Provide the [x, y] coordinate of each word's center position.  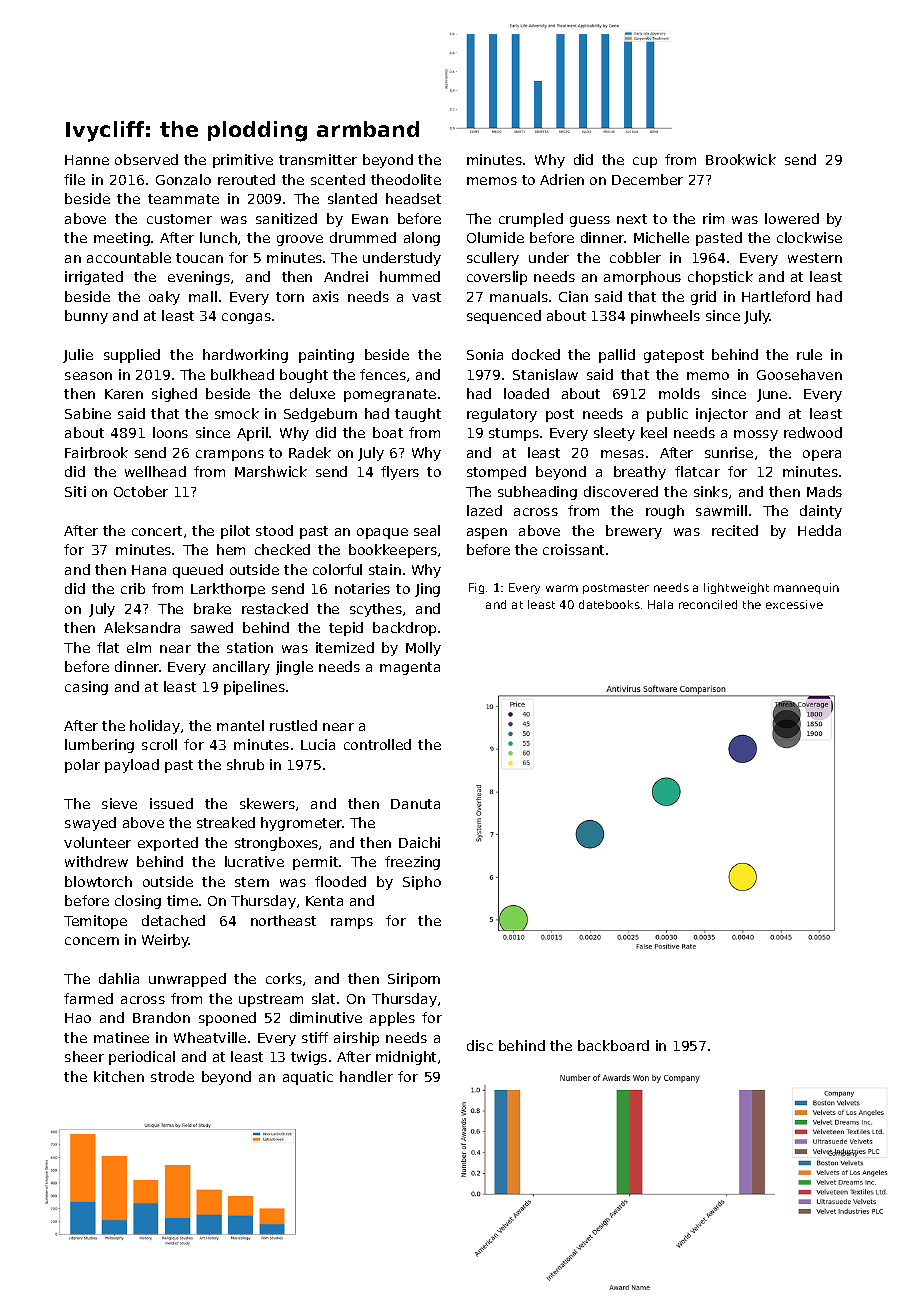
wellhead [155, 471]
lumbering [99, 746]
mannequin [806, 588]
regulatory [502, 415]
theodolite [406, 179]
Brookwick [741, 159]
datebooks [609, 604]
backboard [613, 1045]
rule [809, 354]
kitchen [119, 1076]
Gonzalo [183, 179]
